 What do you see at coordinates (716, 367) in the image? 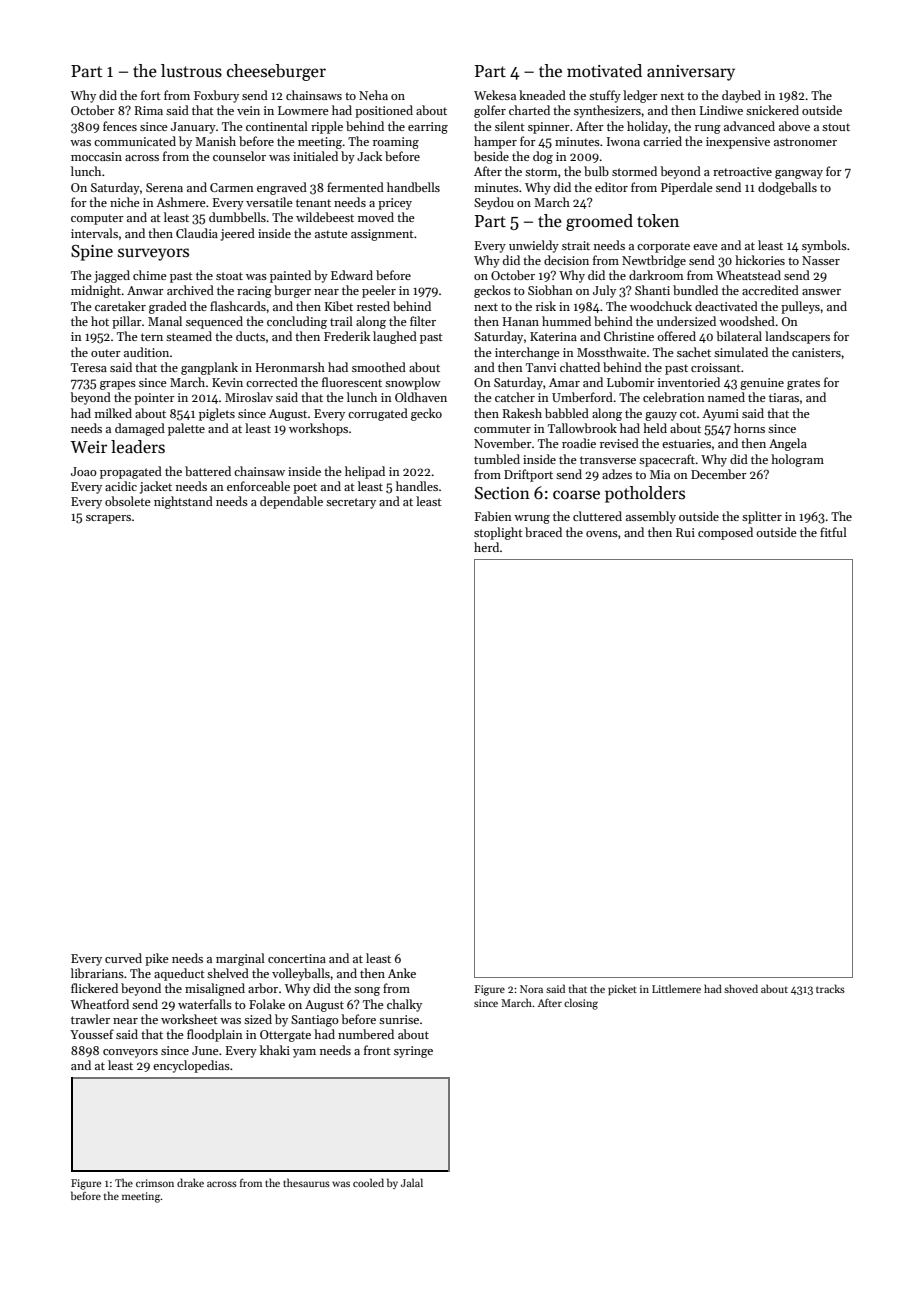
I see `croissant` at bounding box center [716, 367].
